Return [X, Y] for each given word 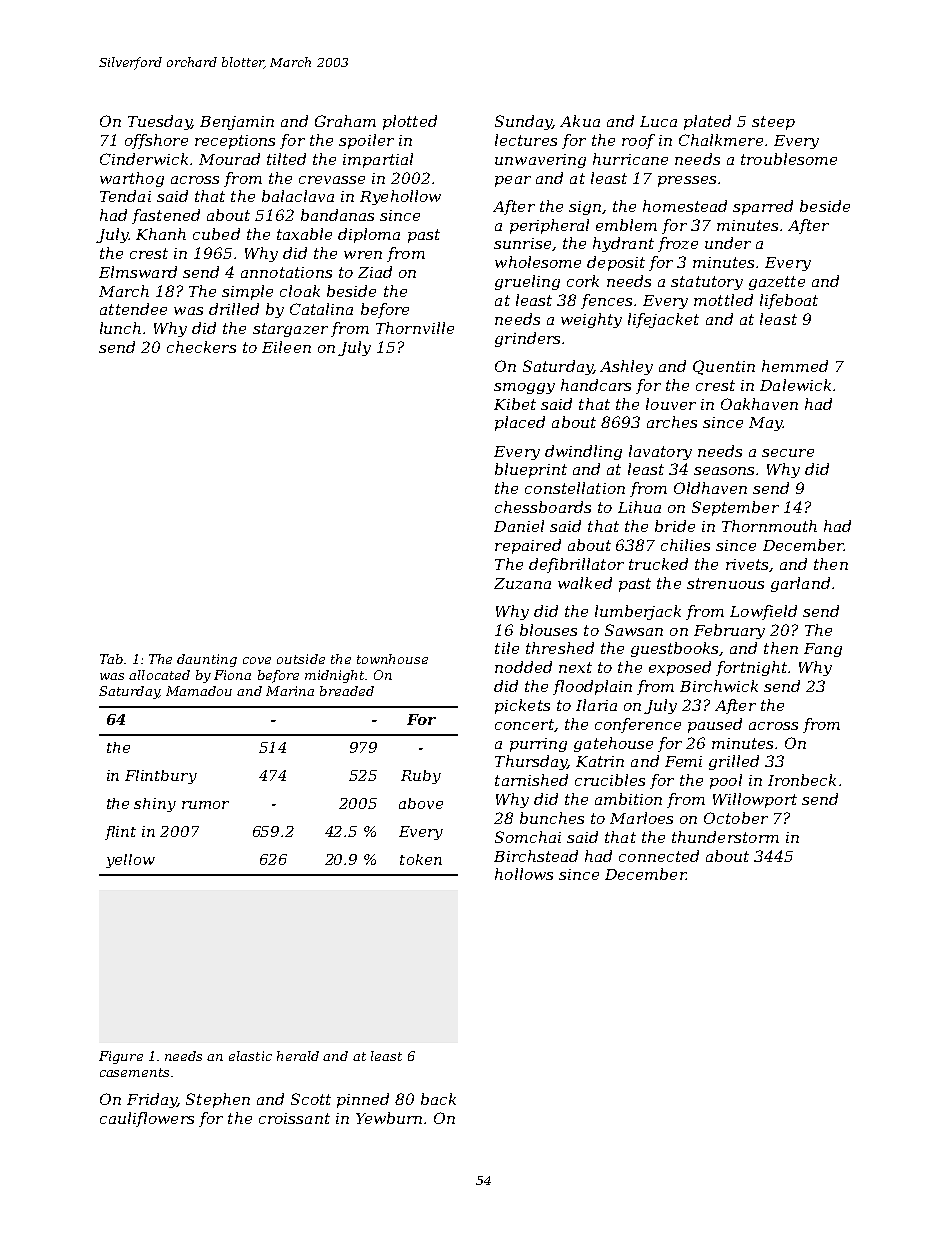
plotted [410, 122]
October [736, 818]
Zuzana [522, 583]
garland [800, 584]
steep [773, 123]
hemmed [795, 366]
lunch [120, 328]
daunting [207, 660]
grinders [527, 339]
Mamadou [199, 691]
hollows [524, 874]
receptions [235, 142]
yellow [130, 861]
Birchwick [719, 686]
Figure [121, 1057]
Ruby [421, 777]
